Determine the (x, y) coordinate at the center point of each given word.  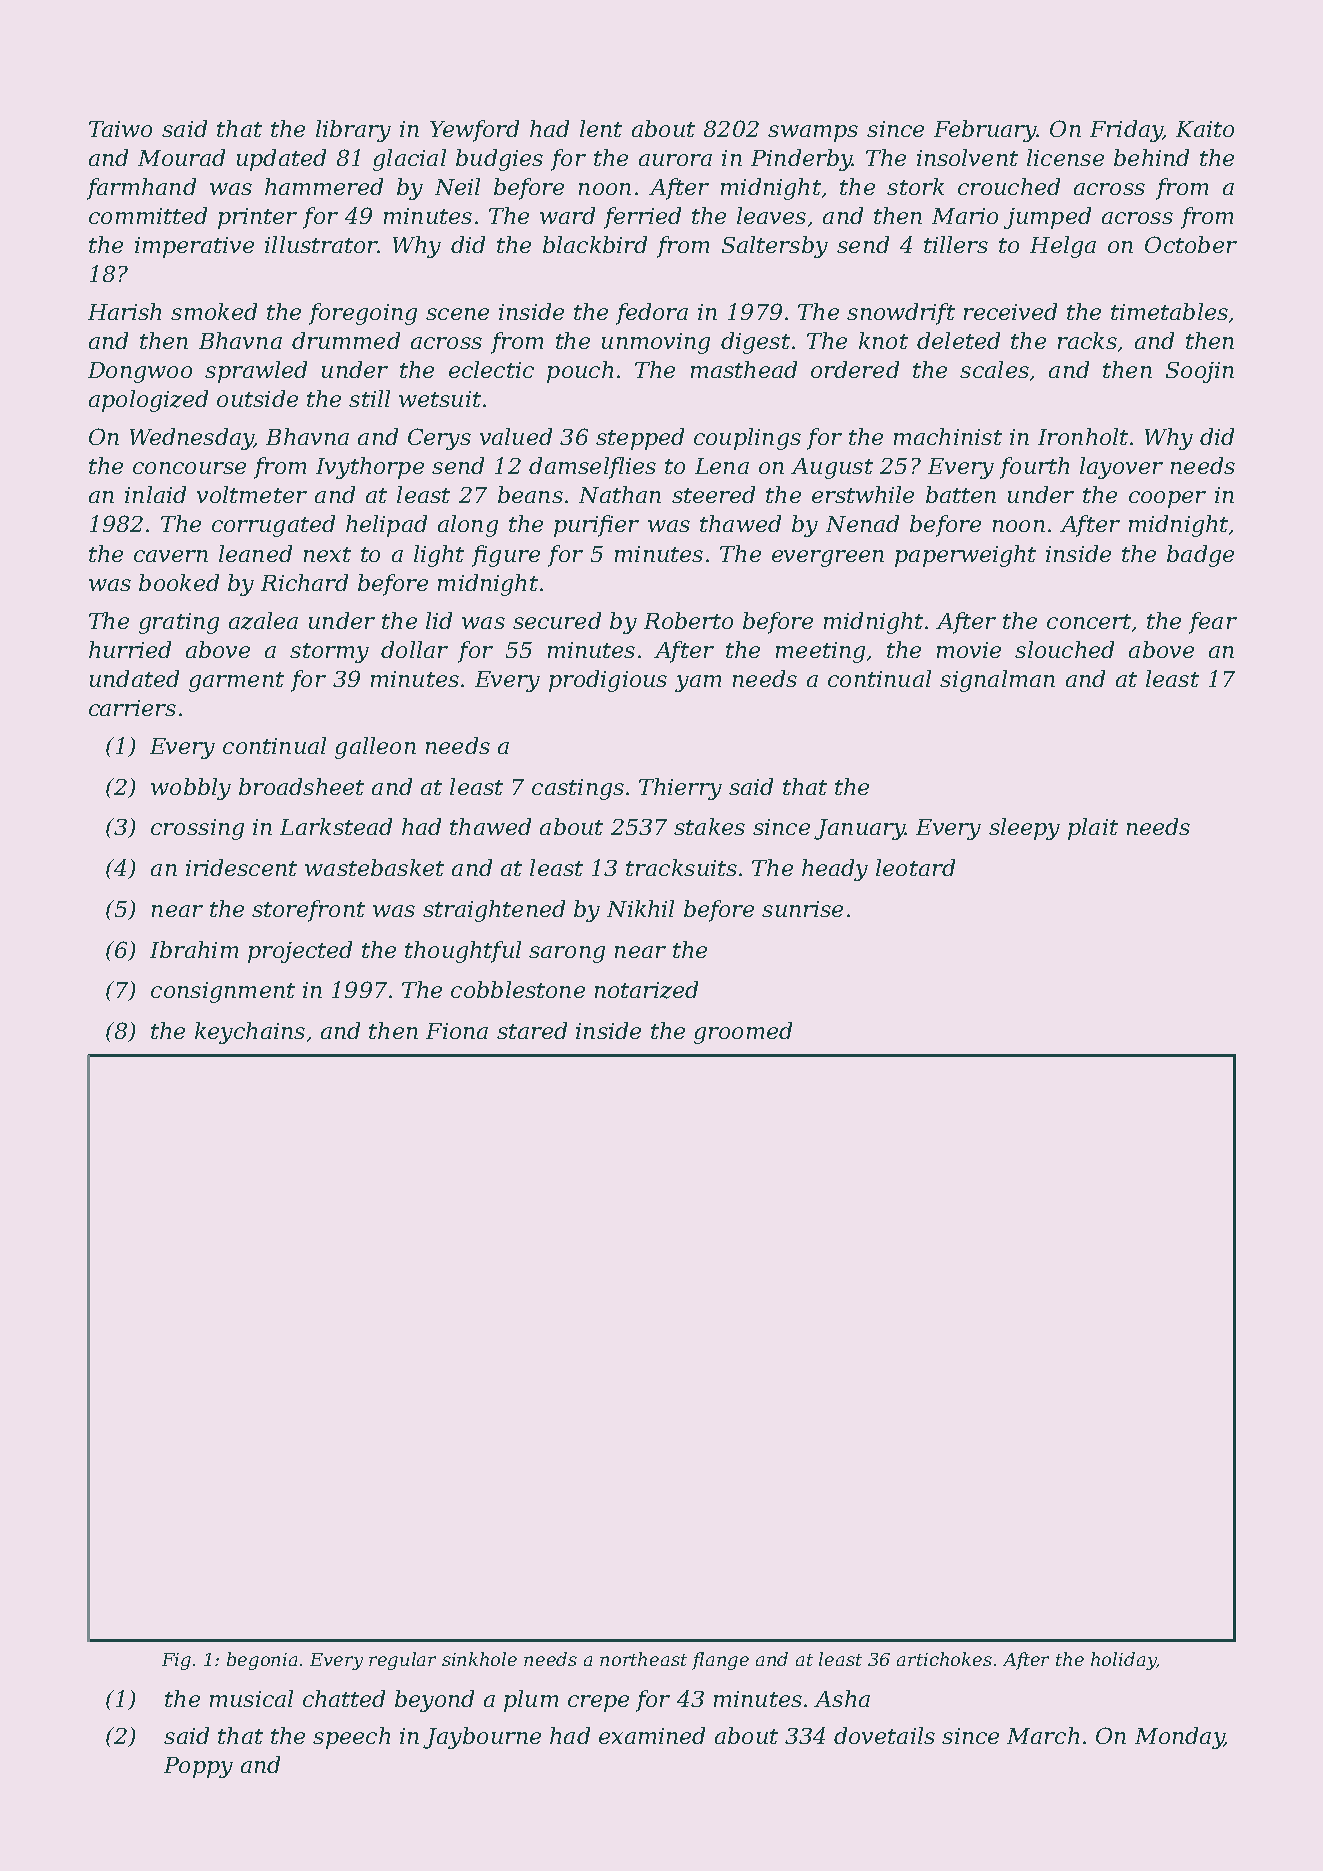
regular (402, 1661)
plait (1093, 829)
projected (300, 952)
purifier (596, 526)
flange (720, 1661)
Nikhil (640, 908)
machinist (948, 436)
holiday (1123, 1661)
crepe (598, 1703)
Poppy (198, 1767)
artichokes (944, 1659)
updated (281, 160)
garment (236, 682)
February (985, 131)
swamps (813, 133)
